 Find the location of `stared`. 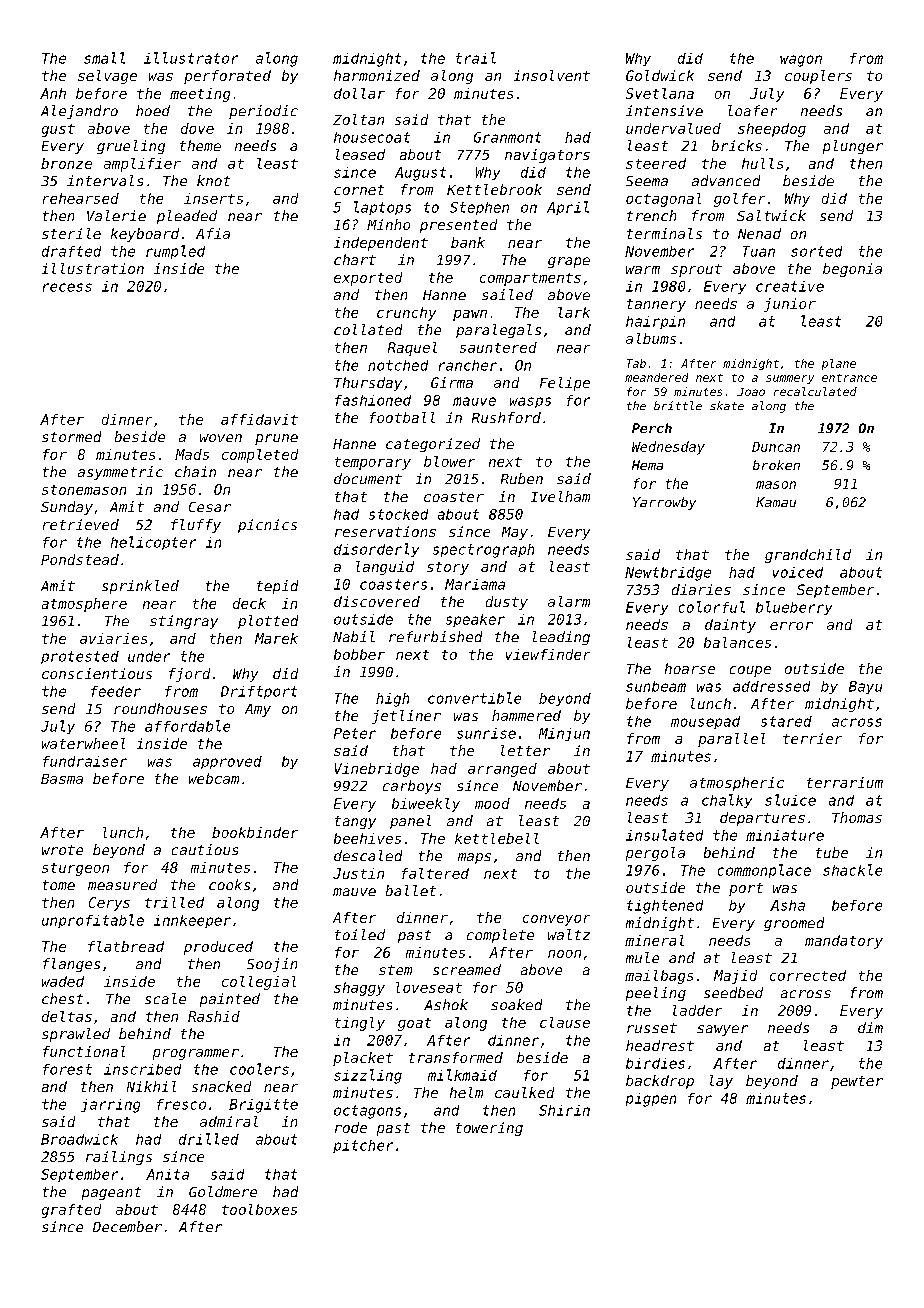

stared is located at coordinates (786, 721).
